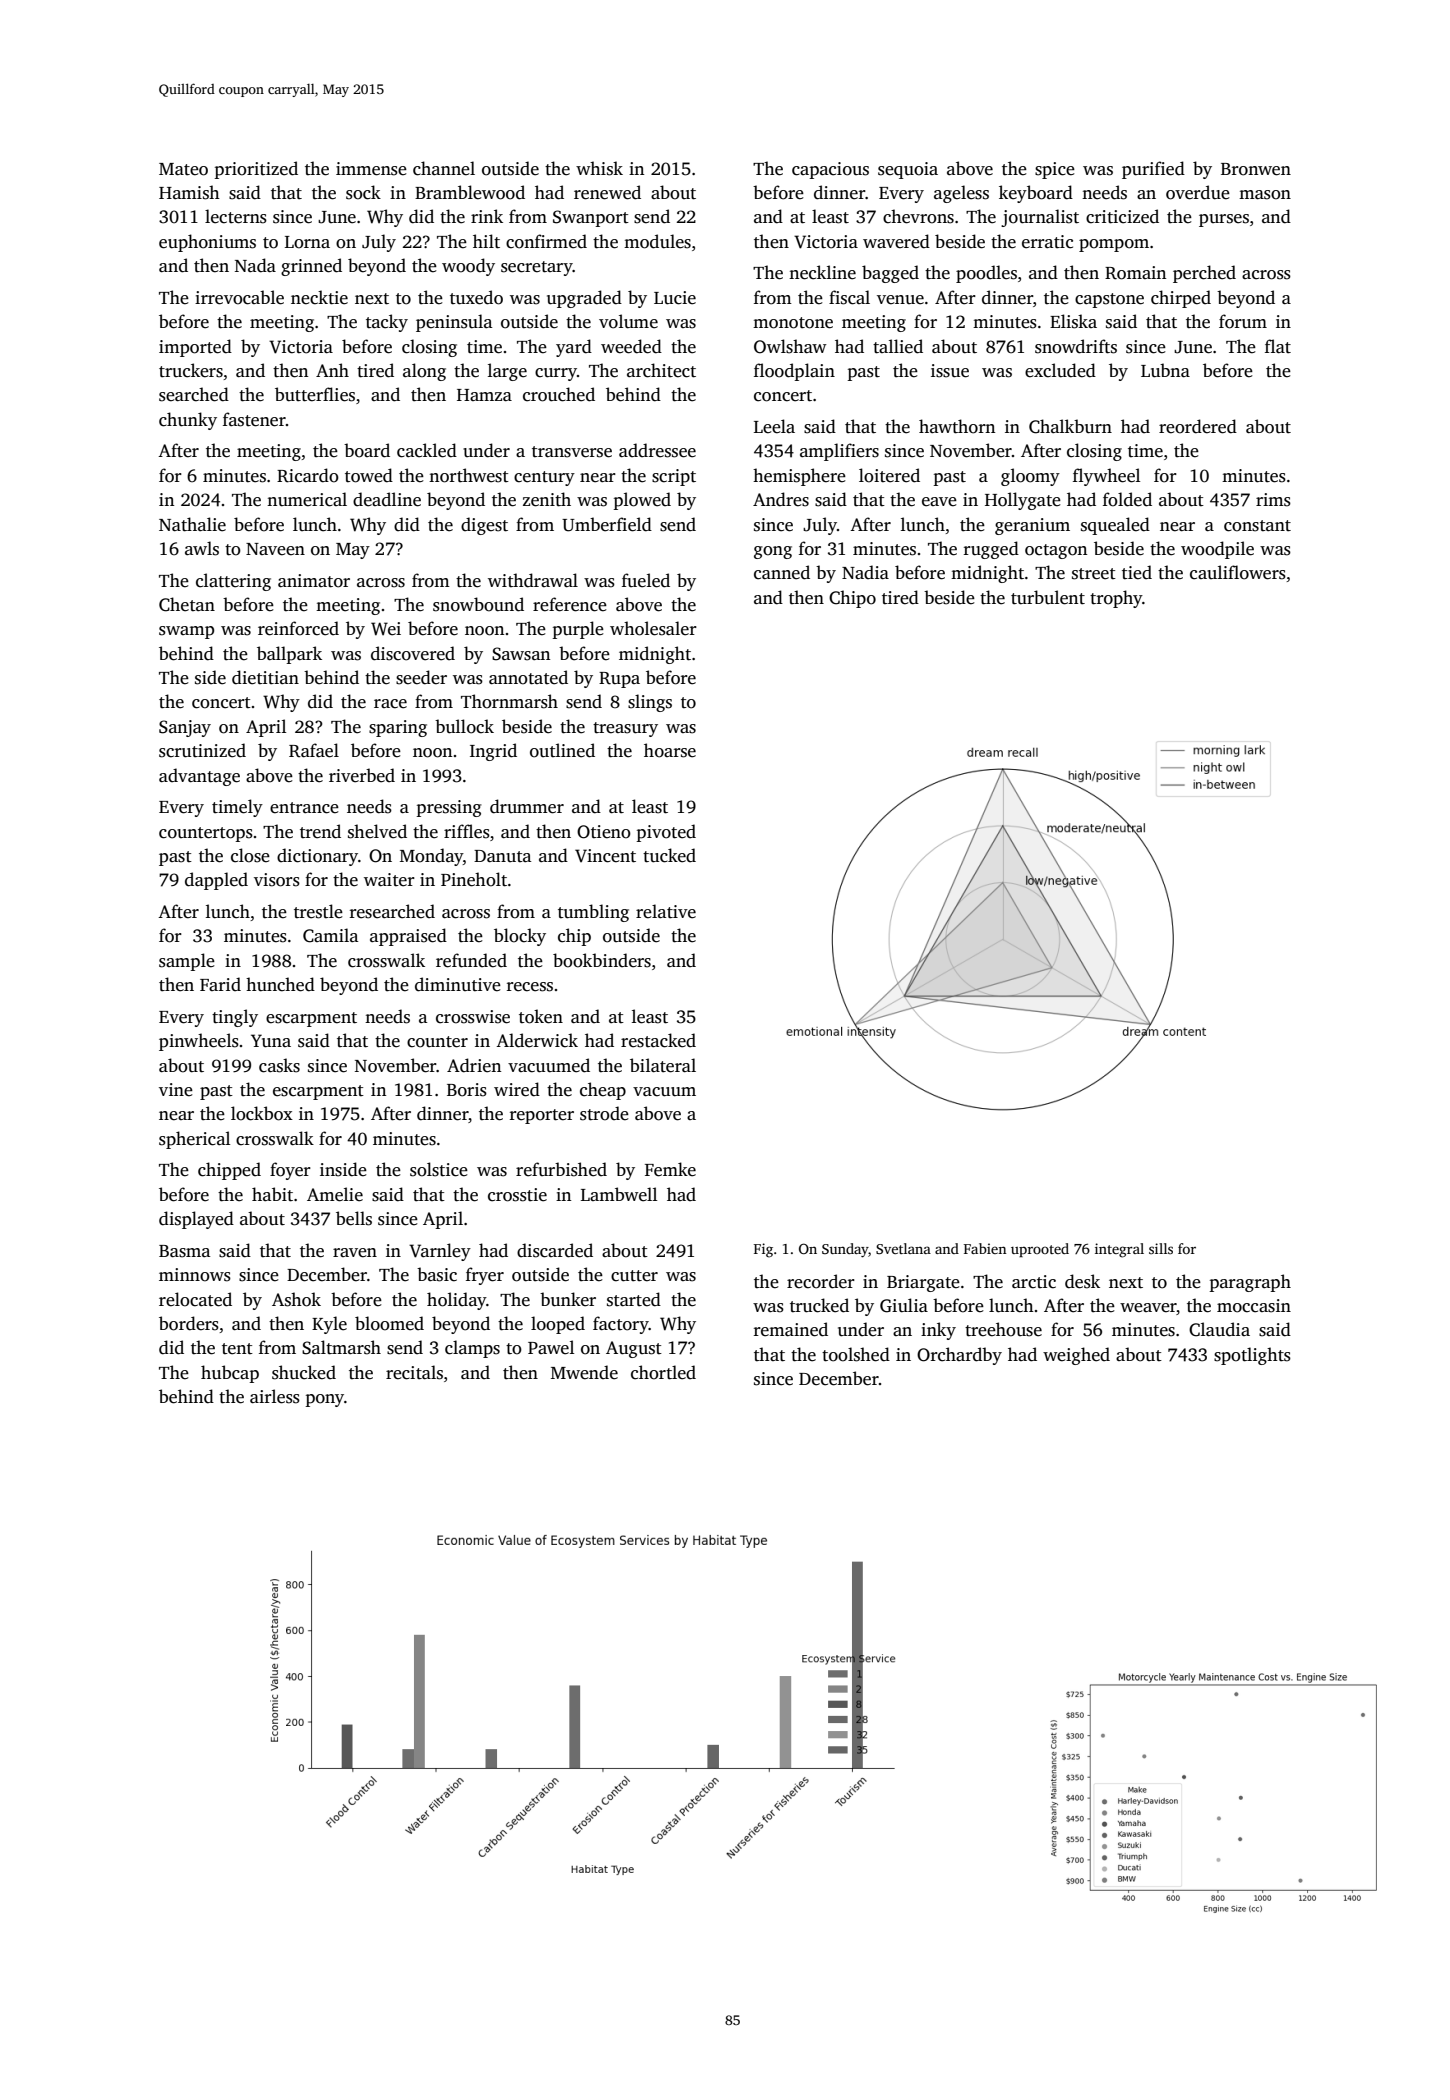  Describe the element at coordinates (631, 346) in the screenshot. I see `weeded` at that location.
